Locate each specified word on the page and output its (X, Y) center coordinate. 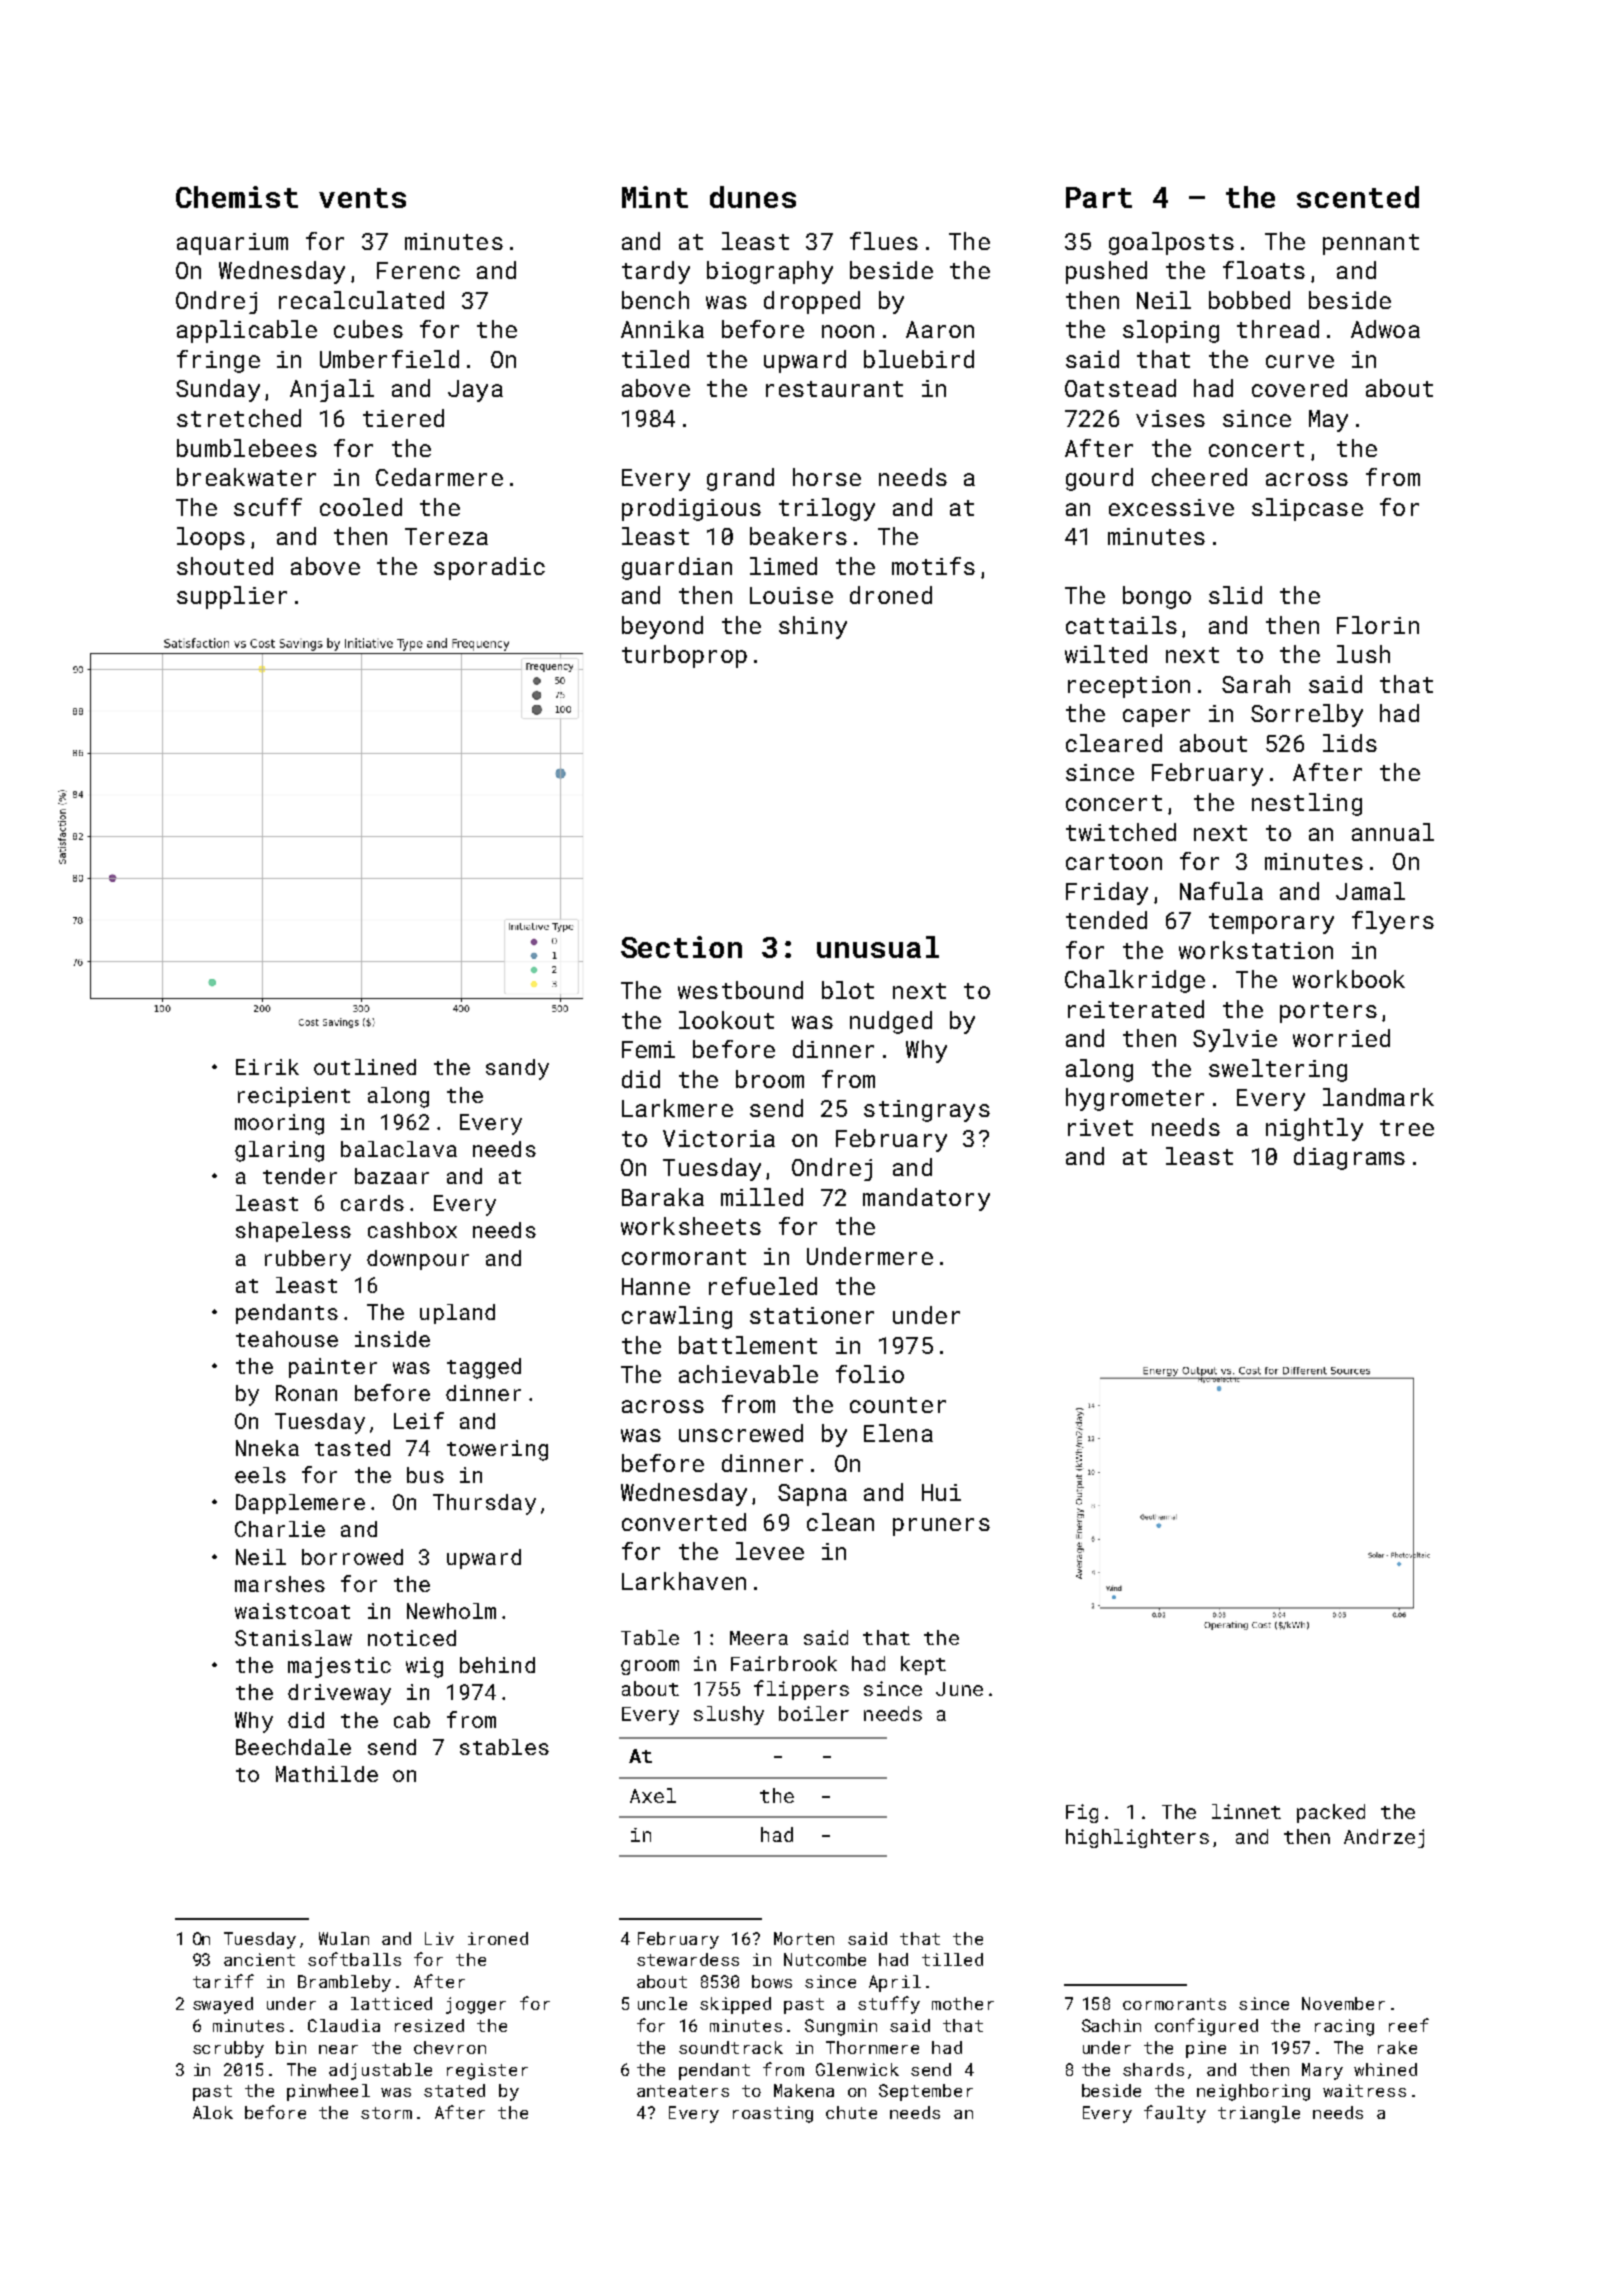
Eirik (267, 1067)
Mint (655, 197)
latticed (391, 2003)
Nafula (1221, 891)
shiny (813, 627)
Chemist (237, 197)
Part (1099, 197)
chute (851, 2112)
